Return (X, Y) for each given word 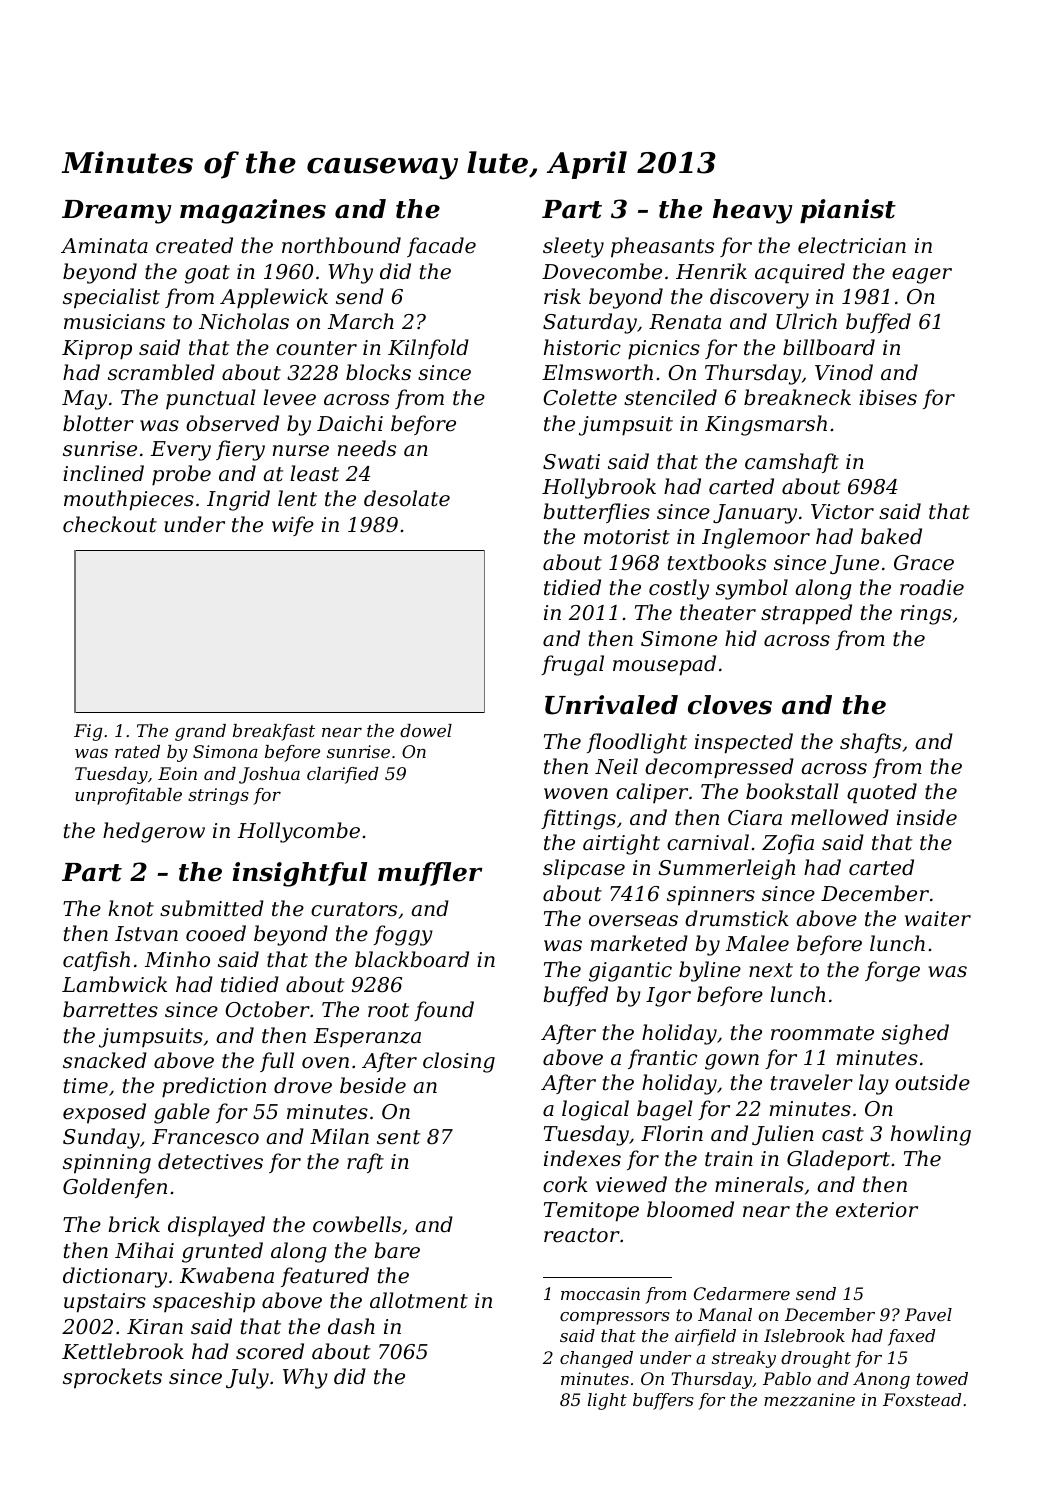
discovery (759, 298)
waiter (938, 919)
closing (459, 1062)
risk (562, 296)
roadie (932, 587)
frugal (572, 665)
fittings (578, 819)
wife (293, 526)
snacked (105, 1060)
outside (932, 1082)
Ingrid (238, 500)
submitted (212, 908)
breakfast (274, 732)
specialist (111, 298)
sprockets (112, 1378)
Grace (924, 563)
